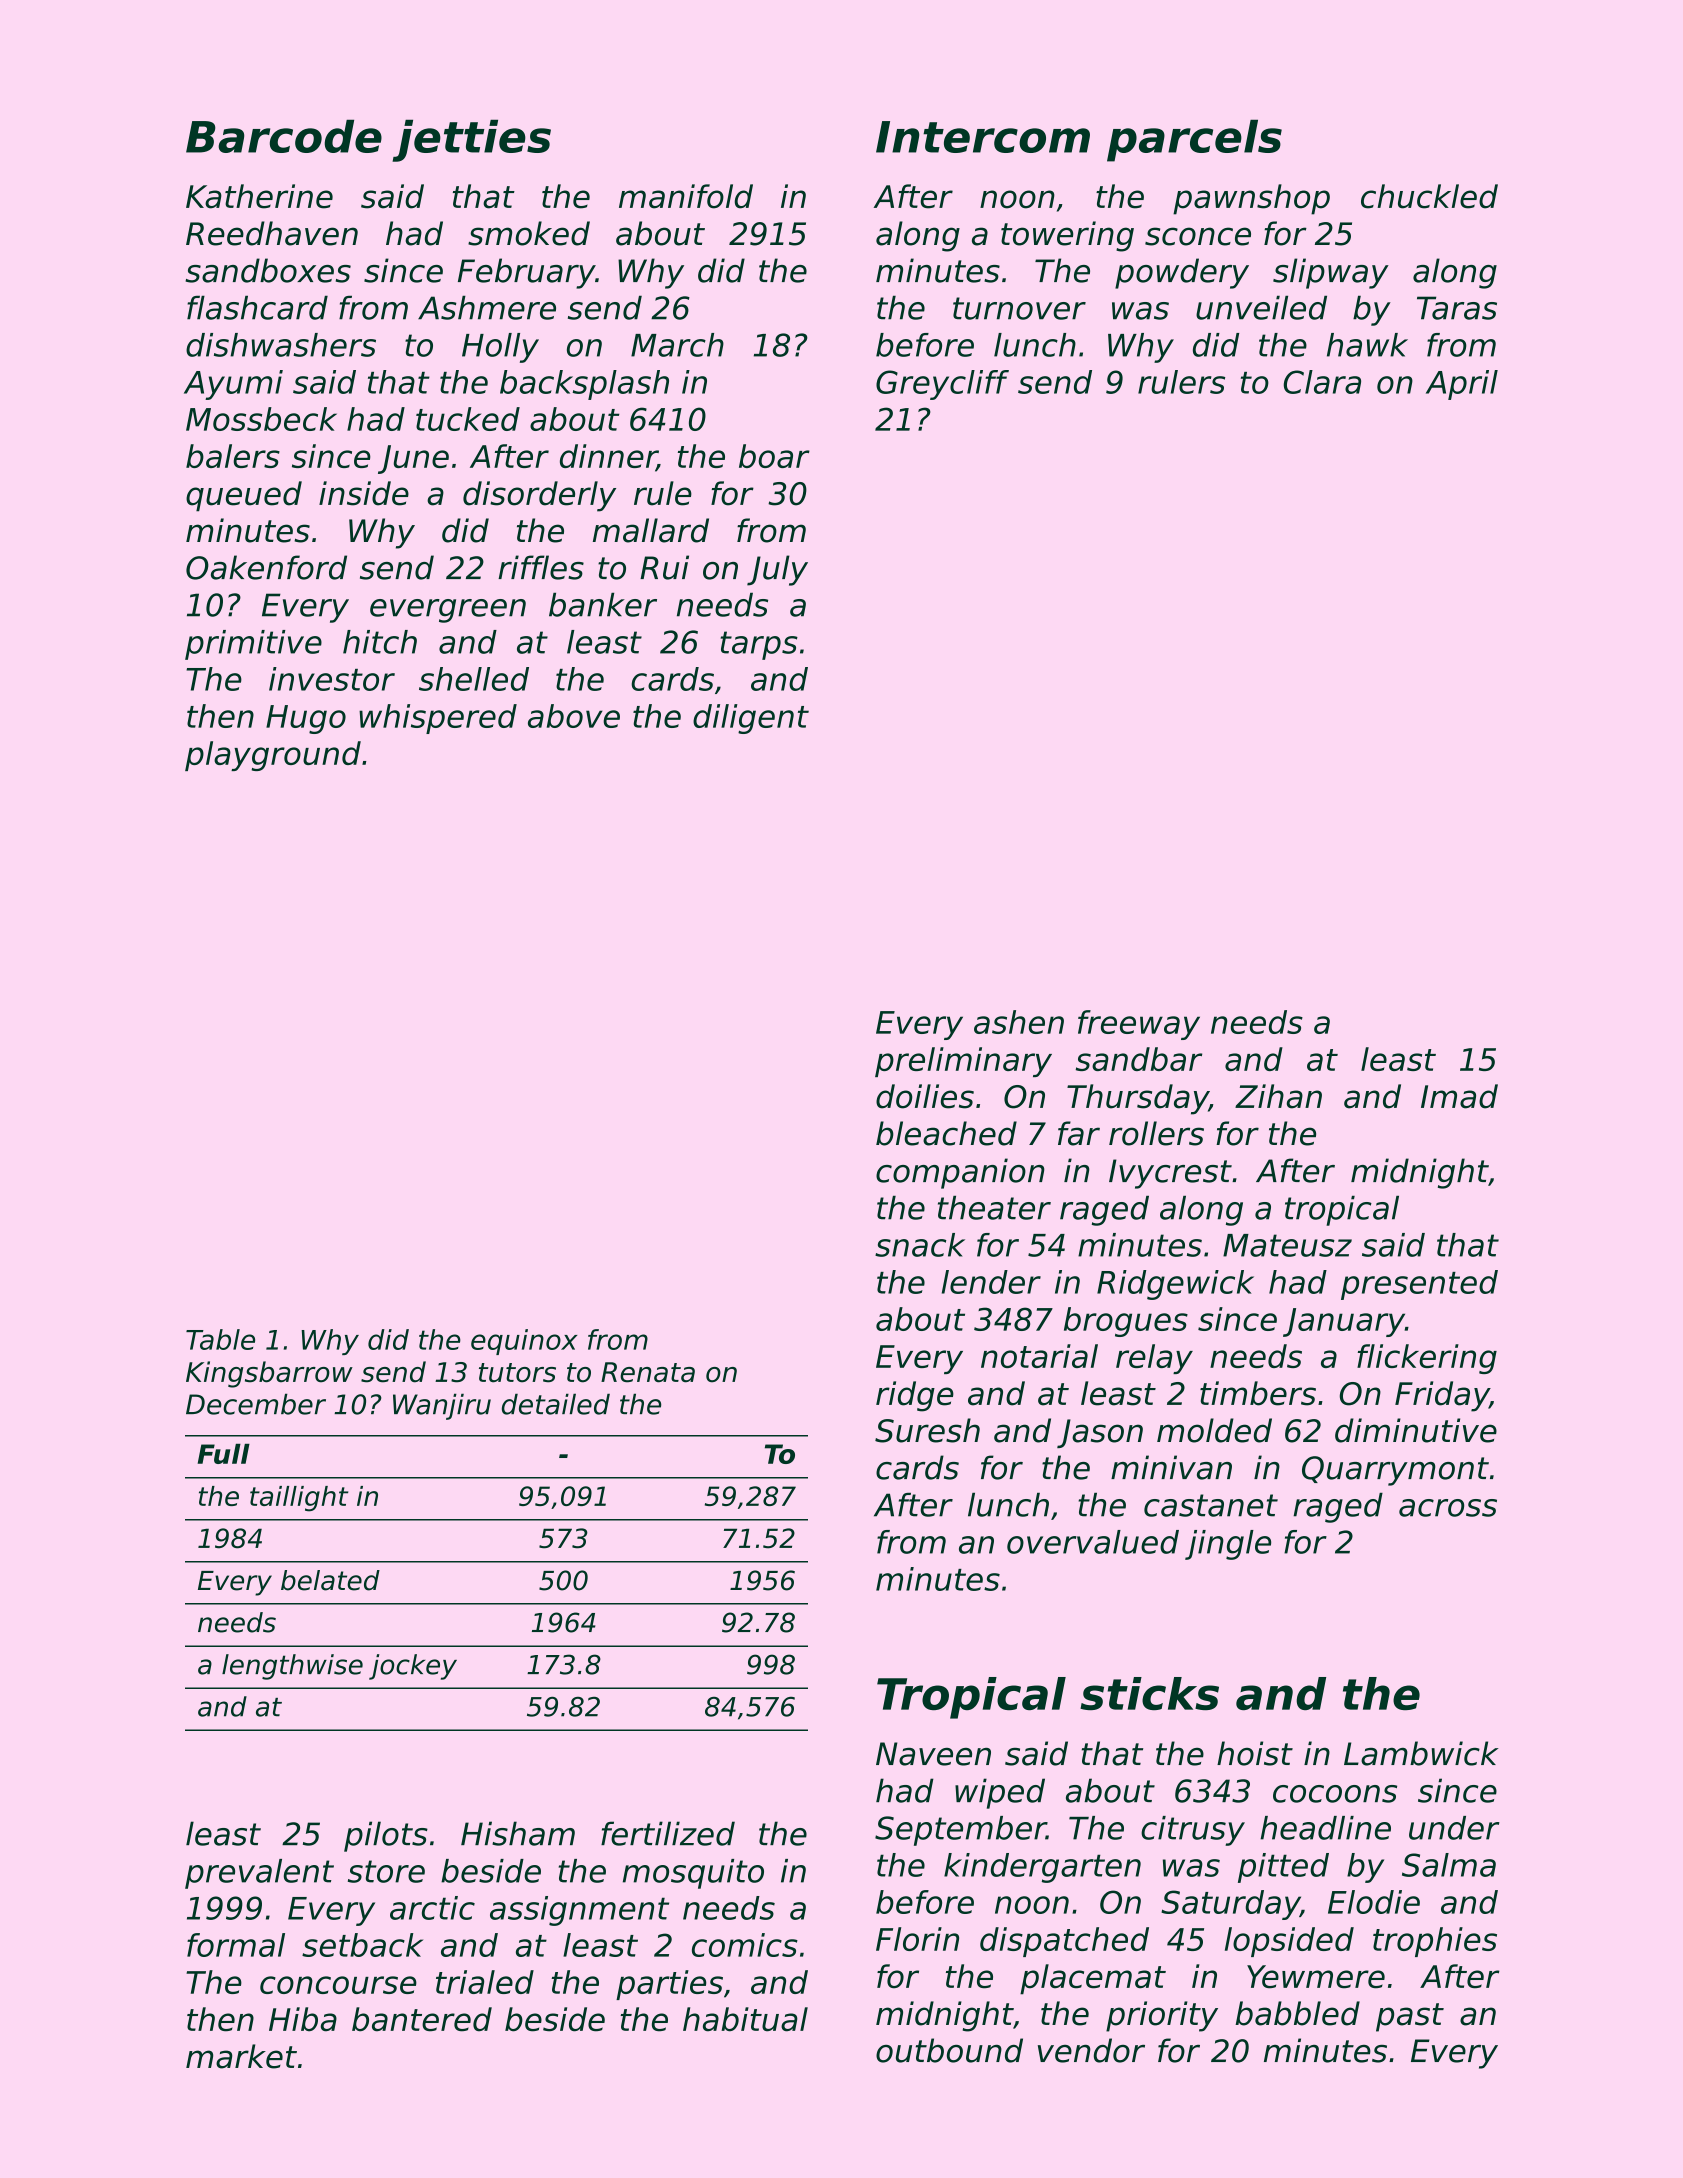  I want to click on lengthwise, so click(292, 1667).
